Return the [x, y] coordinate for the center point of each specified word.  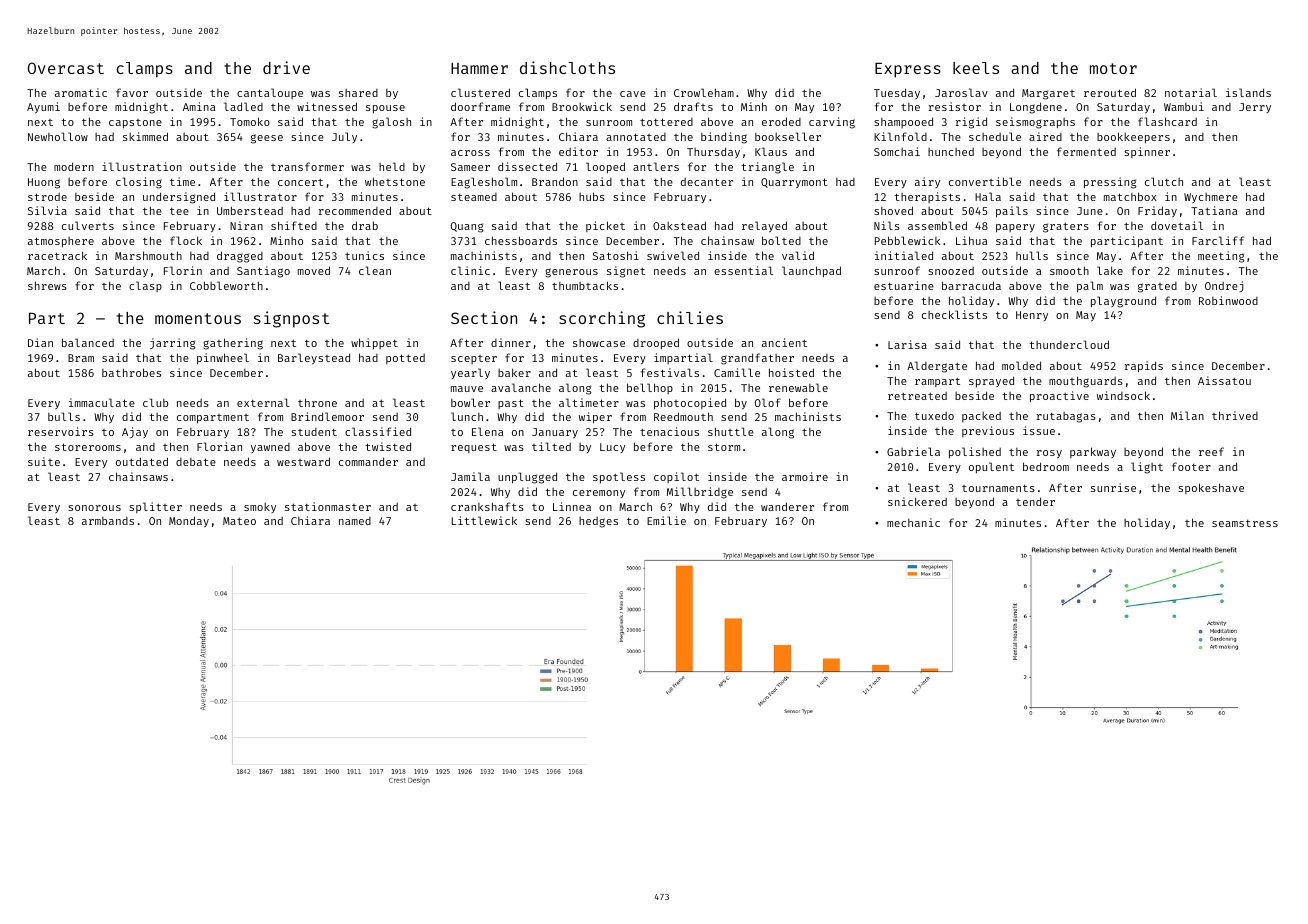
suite [44, 461]
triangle [767, 168]
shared [358, 93]
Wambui [1184, 106]
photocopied [690, 404]
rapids [1144, 367]
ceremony [599, 494]
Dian [40, 342]
